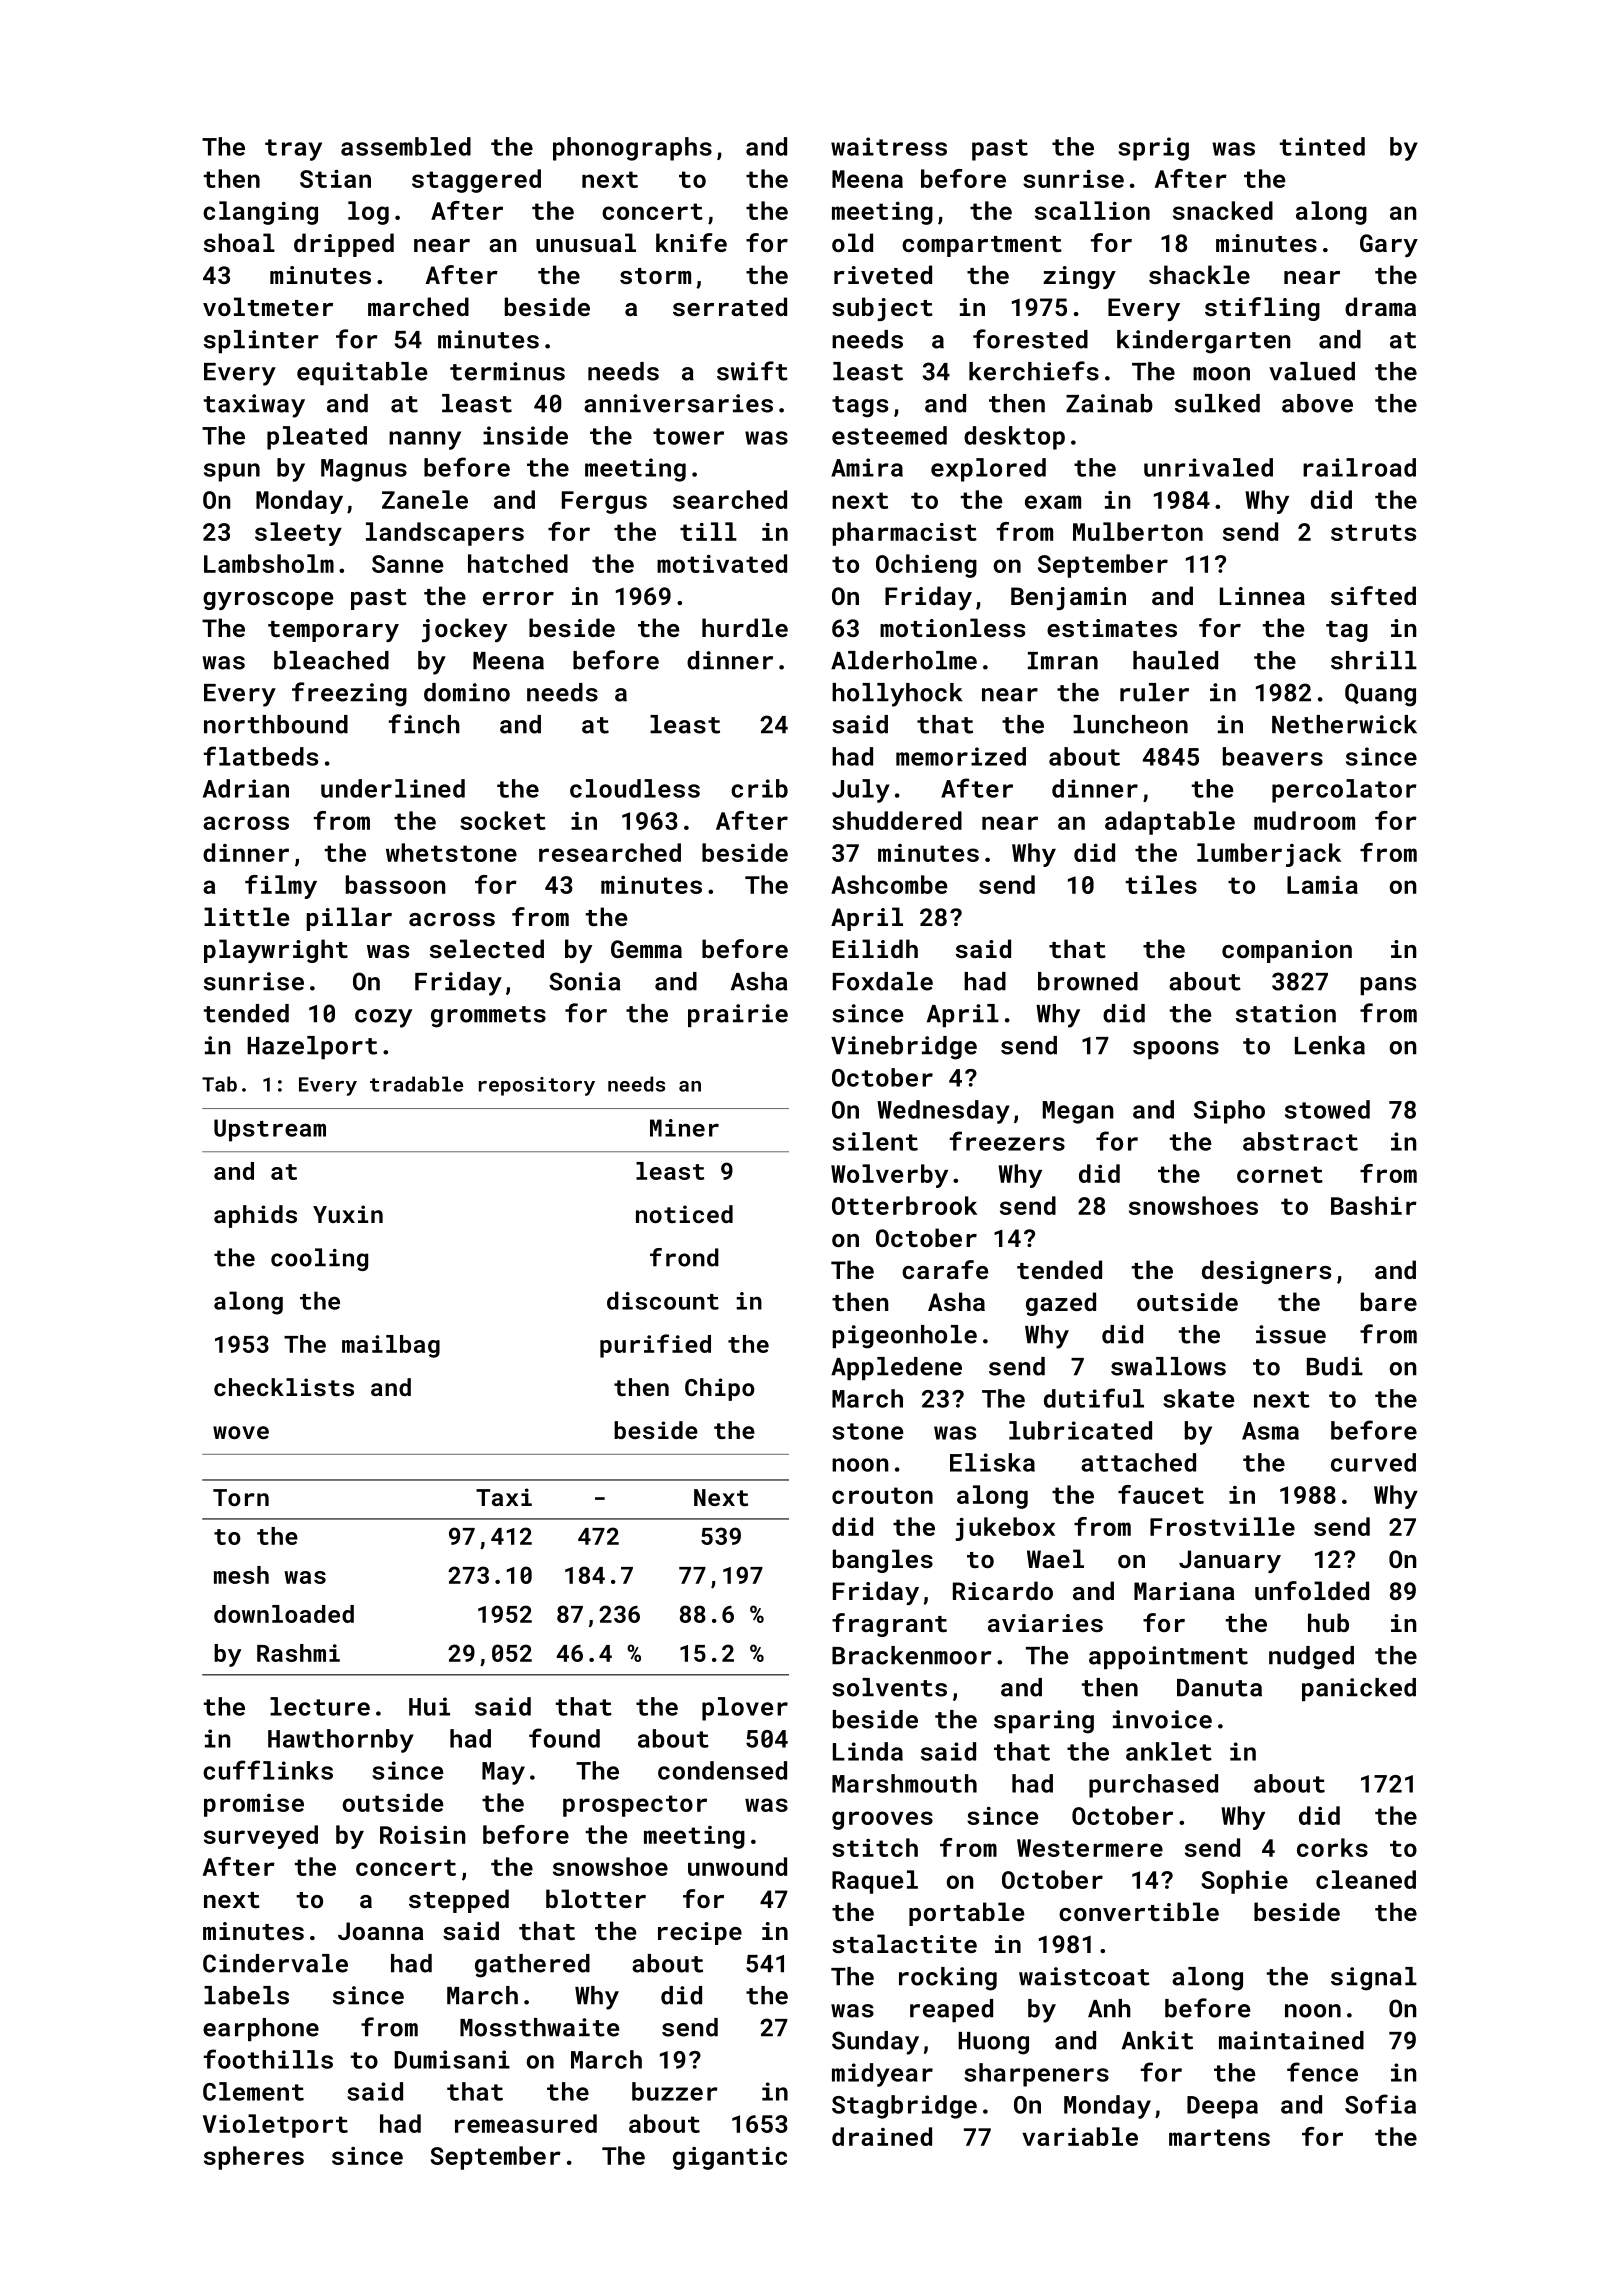 This page has height=2292, width=1620. I want to click on spun, so click(232, 472).
